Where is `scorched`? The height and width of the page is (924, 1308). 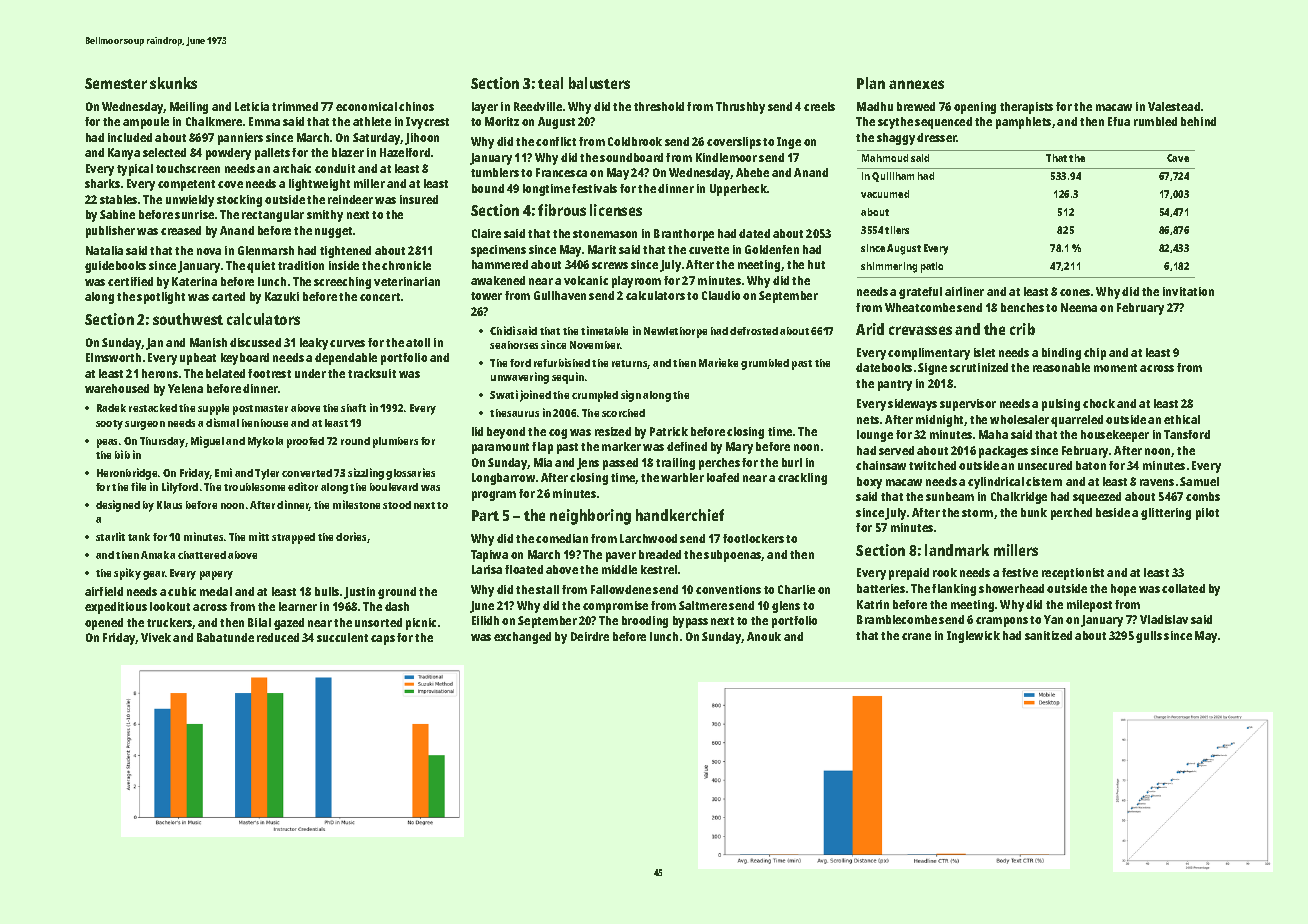
scorched is located at coordinates (623, 413).
